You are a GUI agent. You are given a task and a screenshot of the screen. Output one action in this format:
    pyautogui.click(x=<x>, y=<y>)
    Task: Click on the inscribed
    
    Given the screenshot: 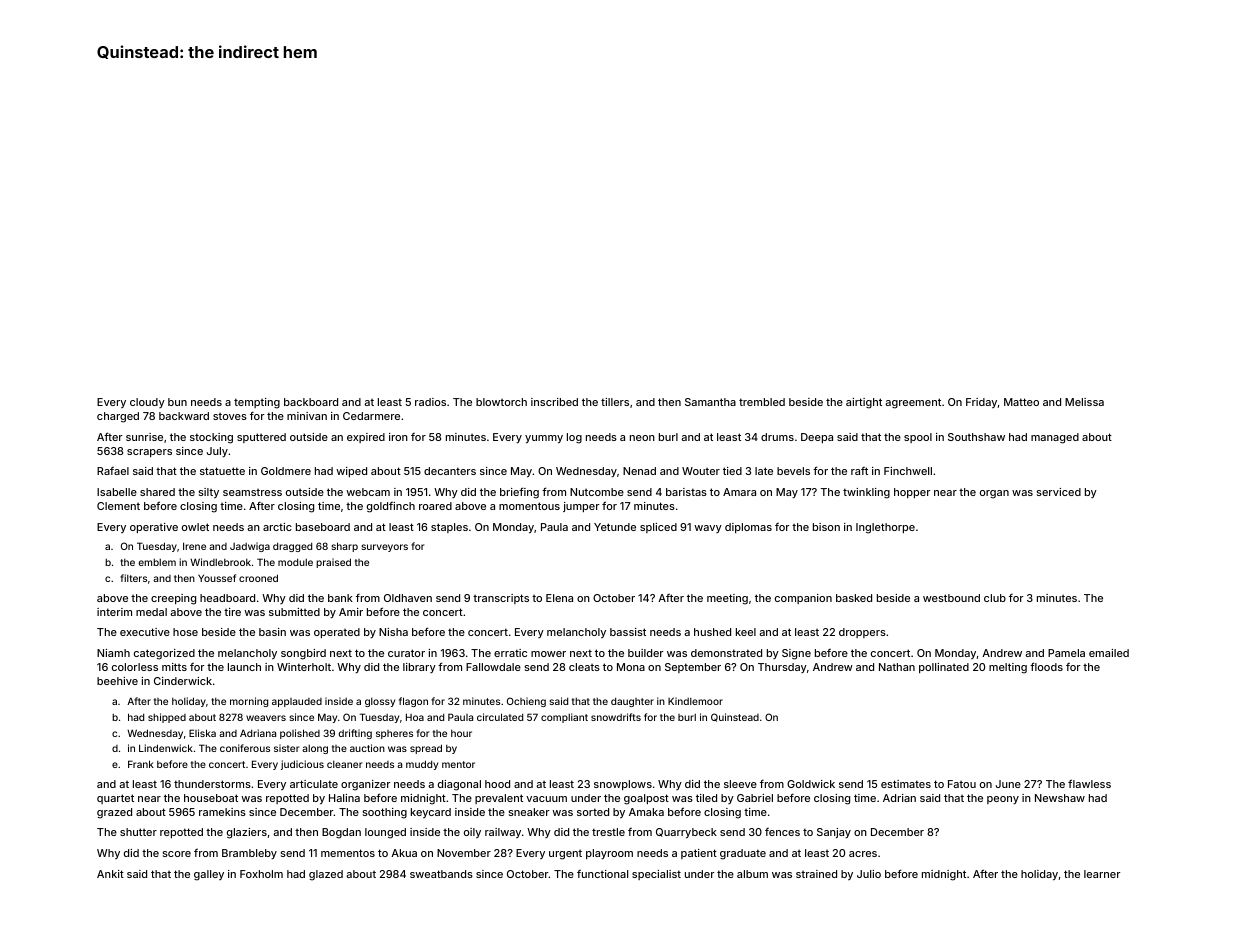 What is the action you would take?
    pyautogui.click(x=554, y=402)
